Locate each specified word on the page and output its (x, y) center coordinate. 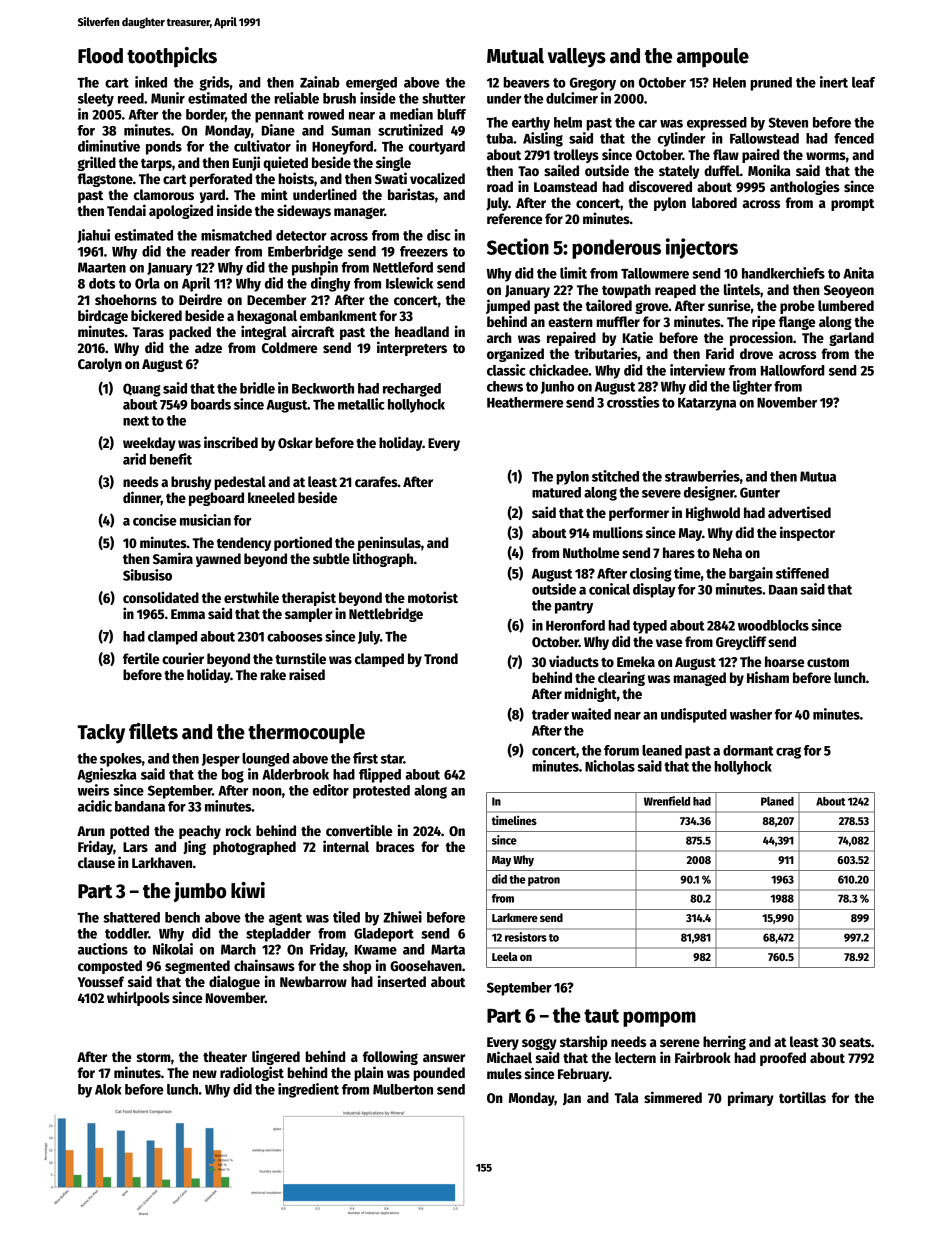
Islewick (409, 283)
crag (788, 753)
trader (550, 714)
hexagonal (267, 317)
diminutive (109, 146)
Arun (91, 831)
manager (359, 213)
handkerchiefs (783, 273)
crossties (633, 402)
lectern (635, 1057)
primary (751, 1098)
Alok (108, 1089)
